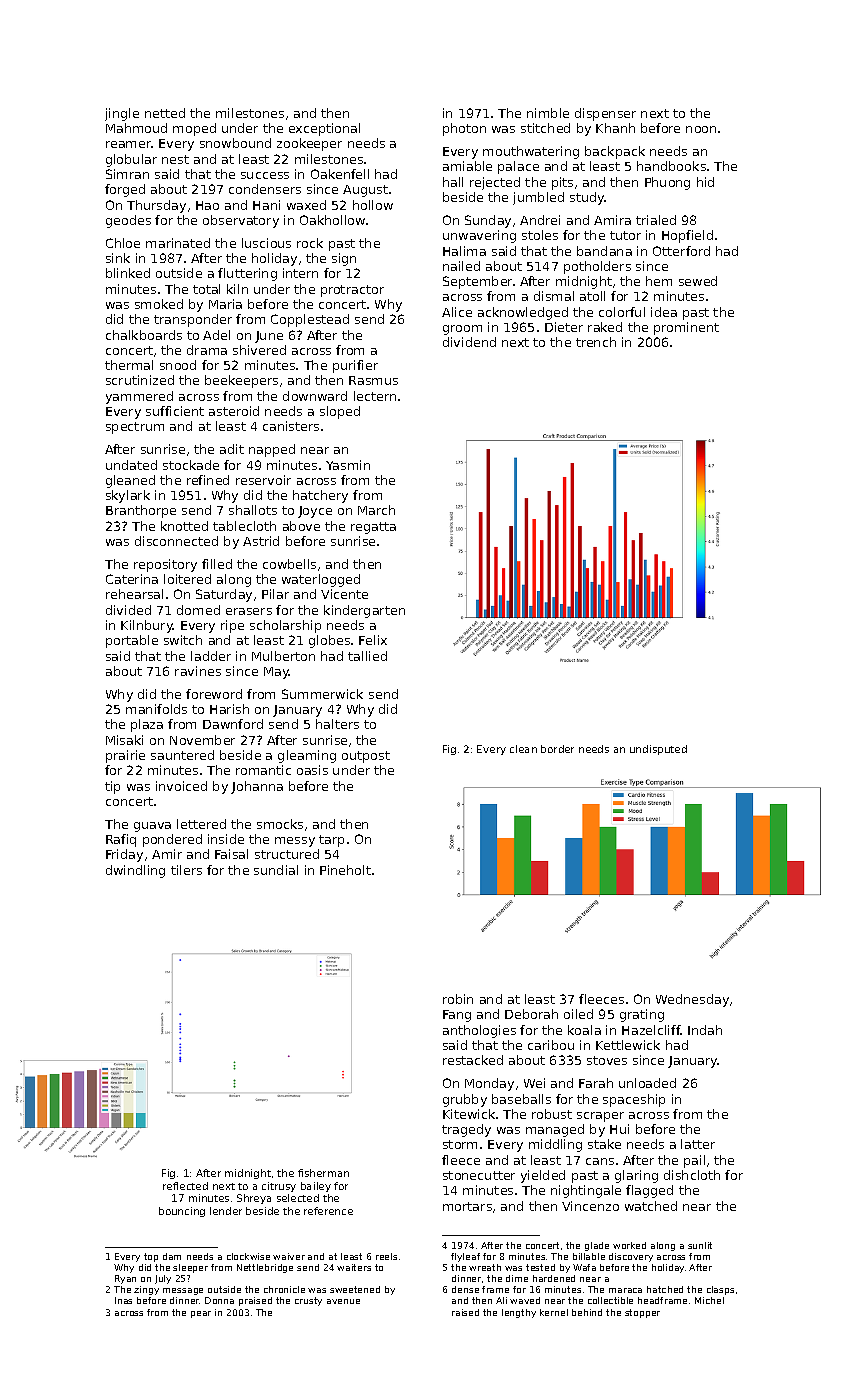  Describe the element at coordinates (123, 243) in the screenshot. I see `Chloe` at that location.
